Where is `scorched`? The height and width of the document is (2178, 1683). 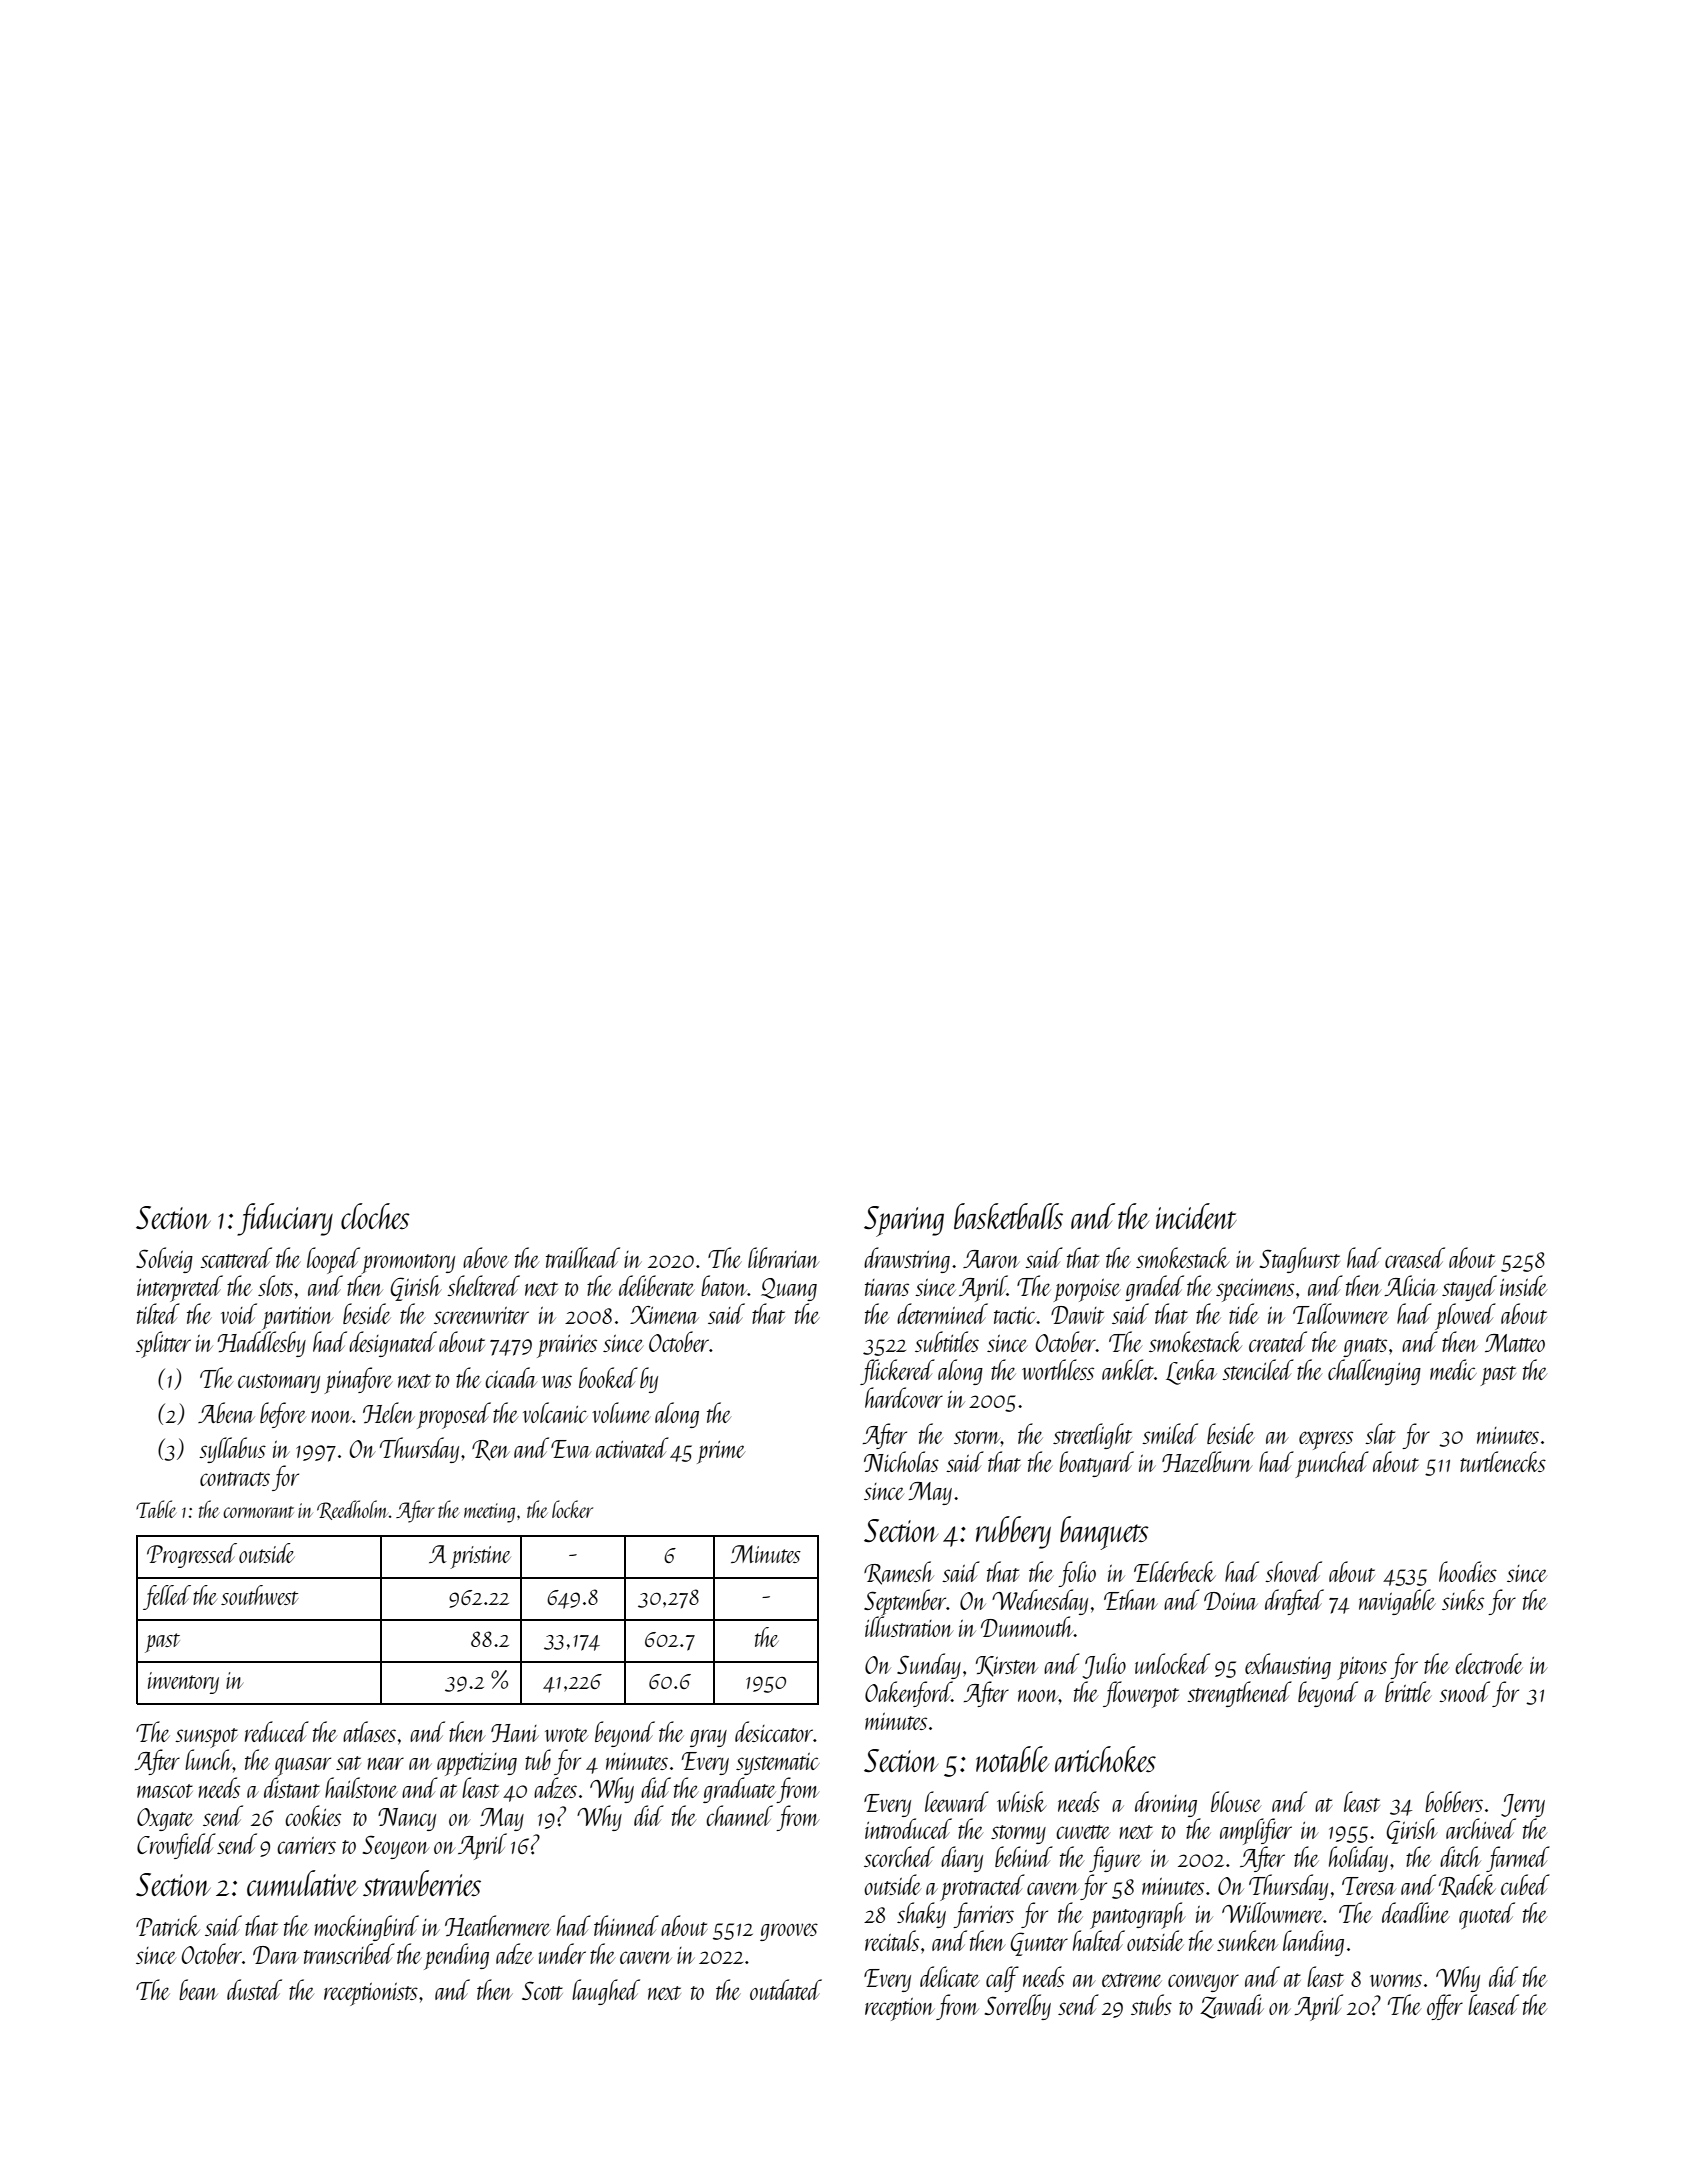
scorched is located at coordinates (899, 1856).
